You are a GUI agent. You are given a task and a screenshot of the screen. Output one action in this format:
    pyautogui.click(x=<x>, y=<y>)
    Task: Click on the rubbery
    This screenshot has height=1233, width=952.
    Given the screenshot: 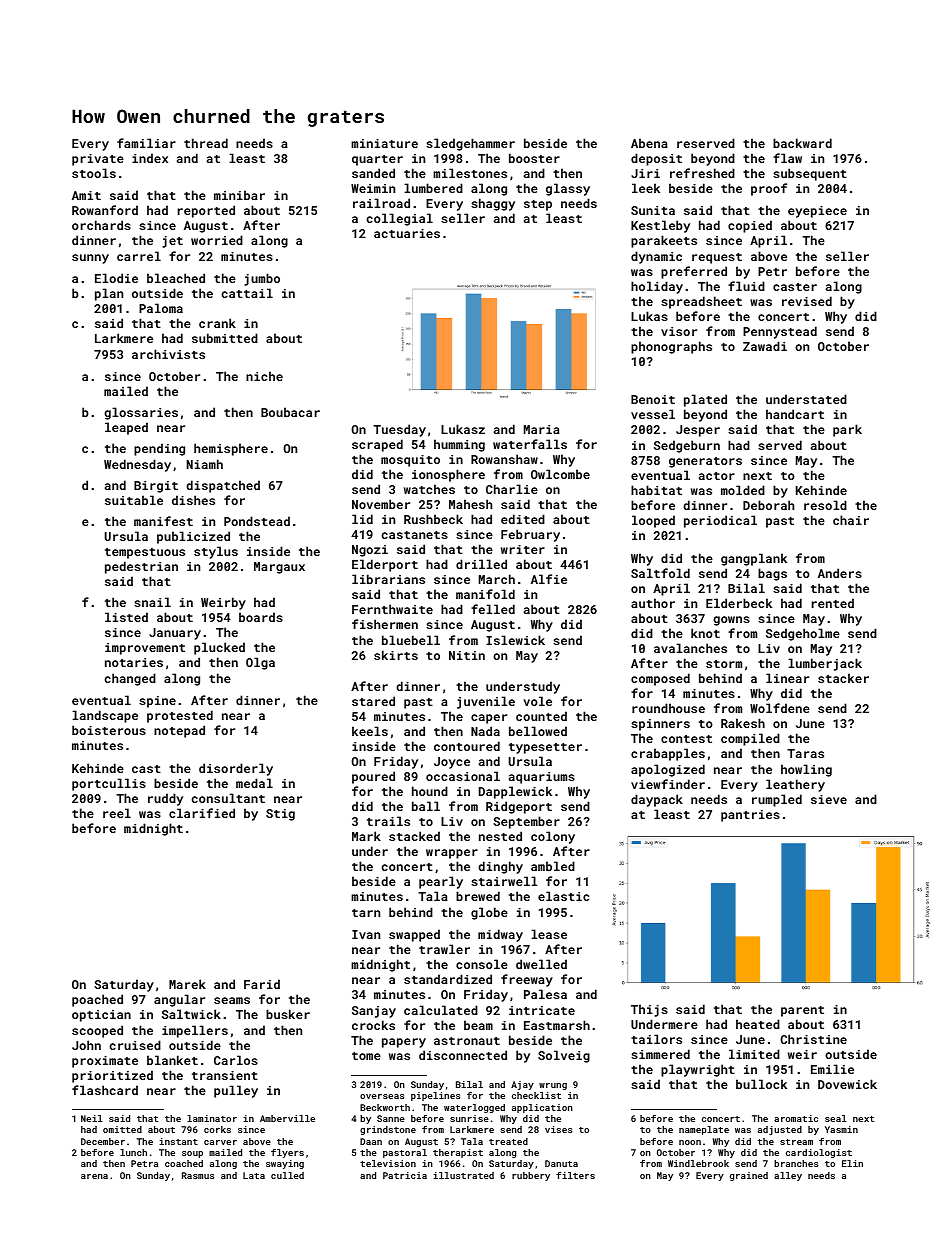 What is the action you would take?
    pyautogui.click(x=531, y=1176)
